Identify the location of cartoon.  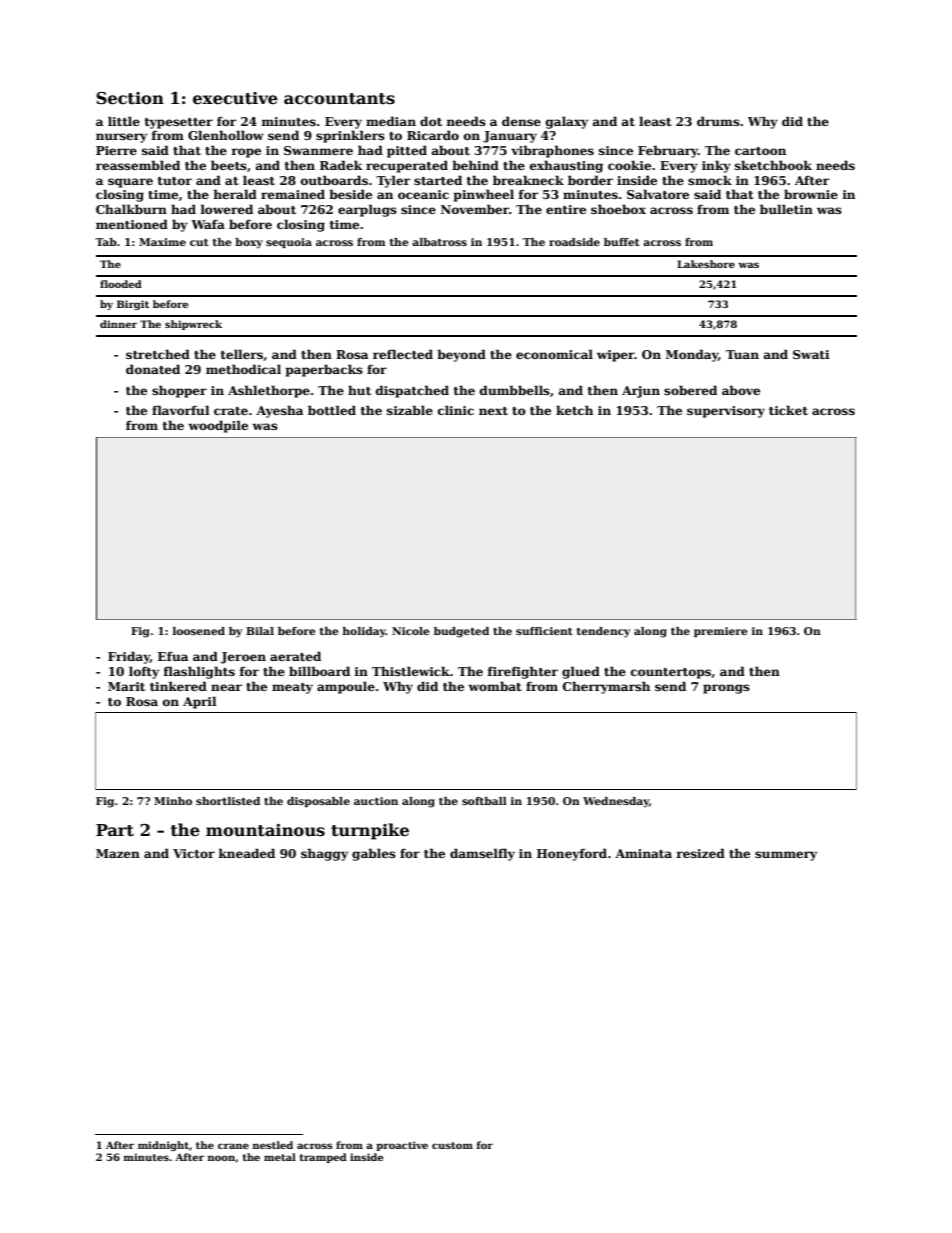
(760, 151).
